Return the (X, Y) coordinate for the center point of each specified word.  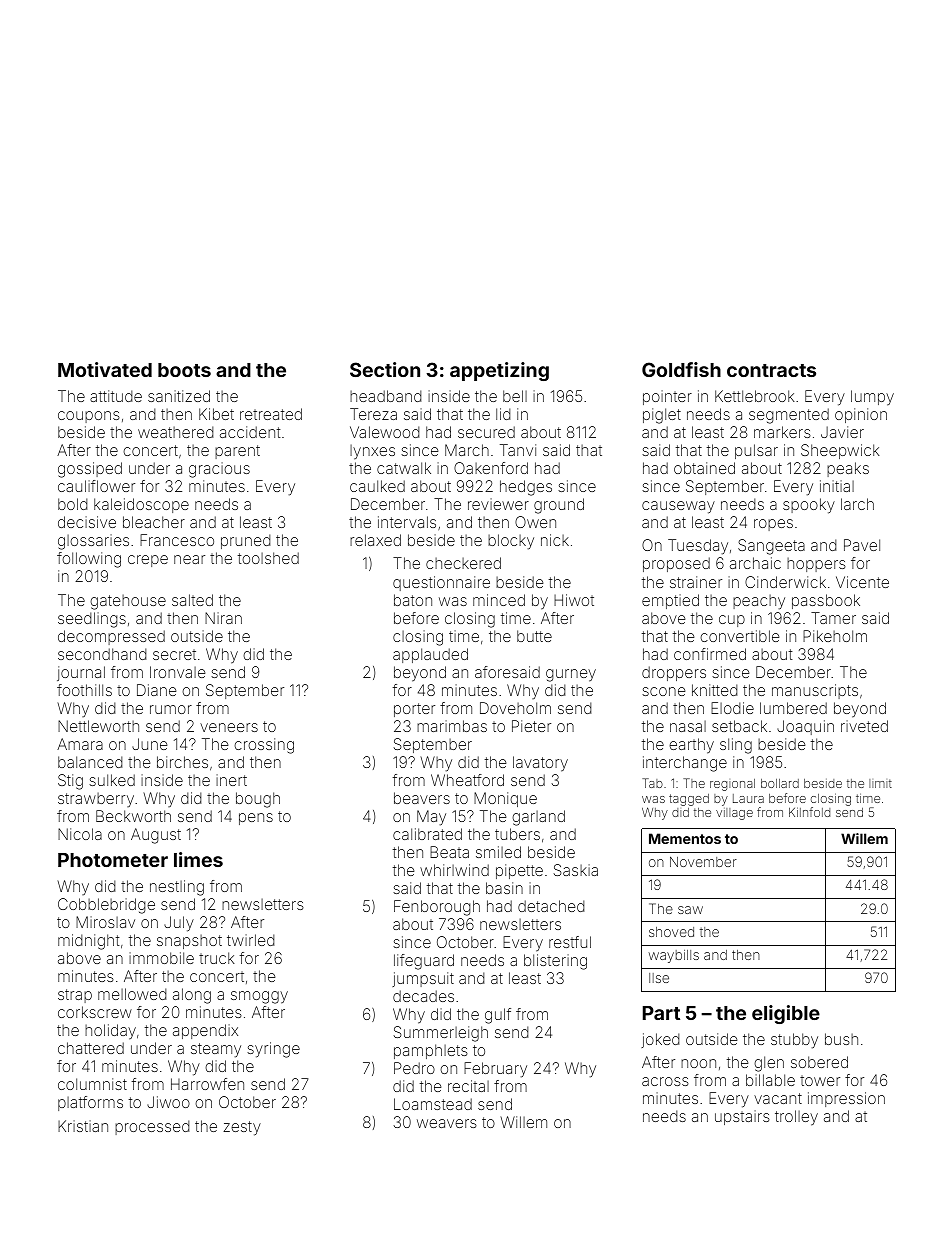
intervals (407, 522)
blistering (555, 962)
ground (559, 506)
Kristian (83, 1126)
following (89, 560)
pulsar (756, 451)
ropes (773, 525)
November (703, 861)
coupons (89, 417)
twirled (251, 940)
